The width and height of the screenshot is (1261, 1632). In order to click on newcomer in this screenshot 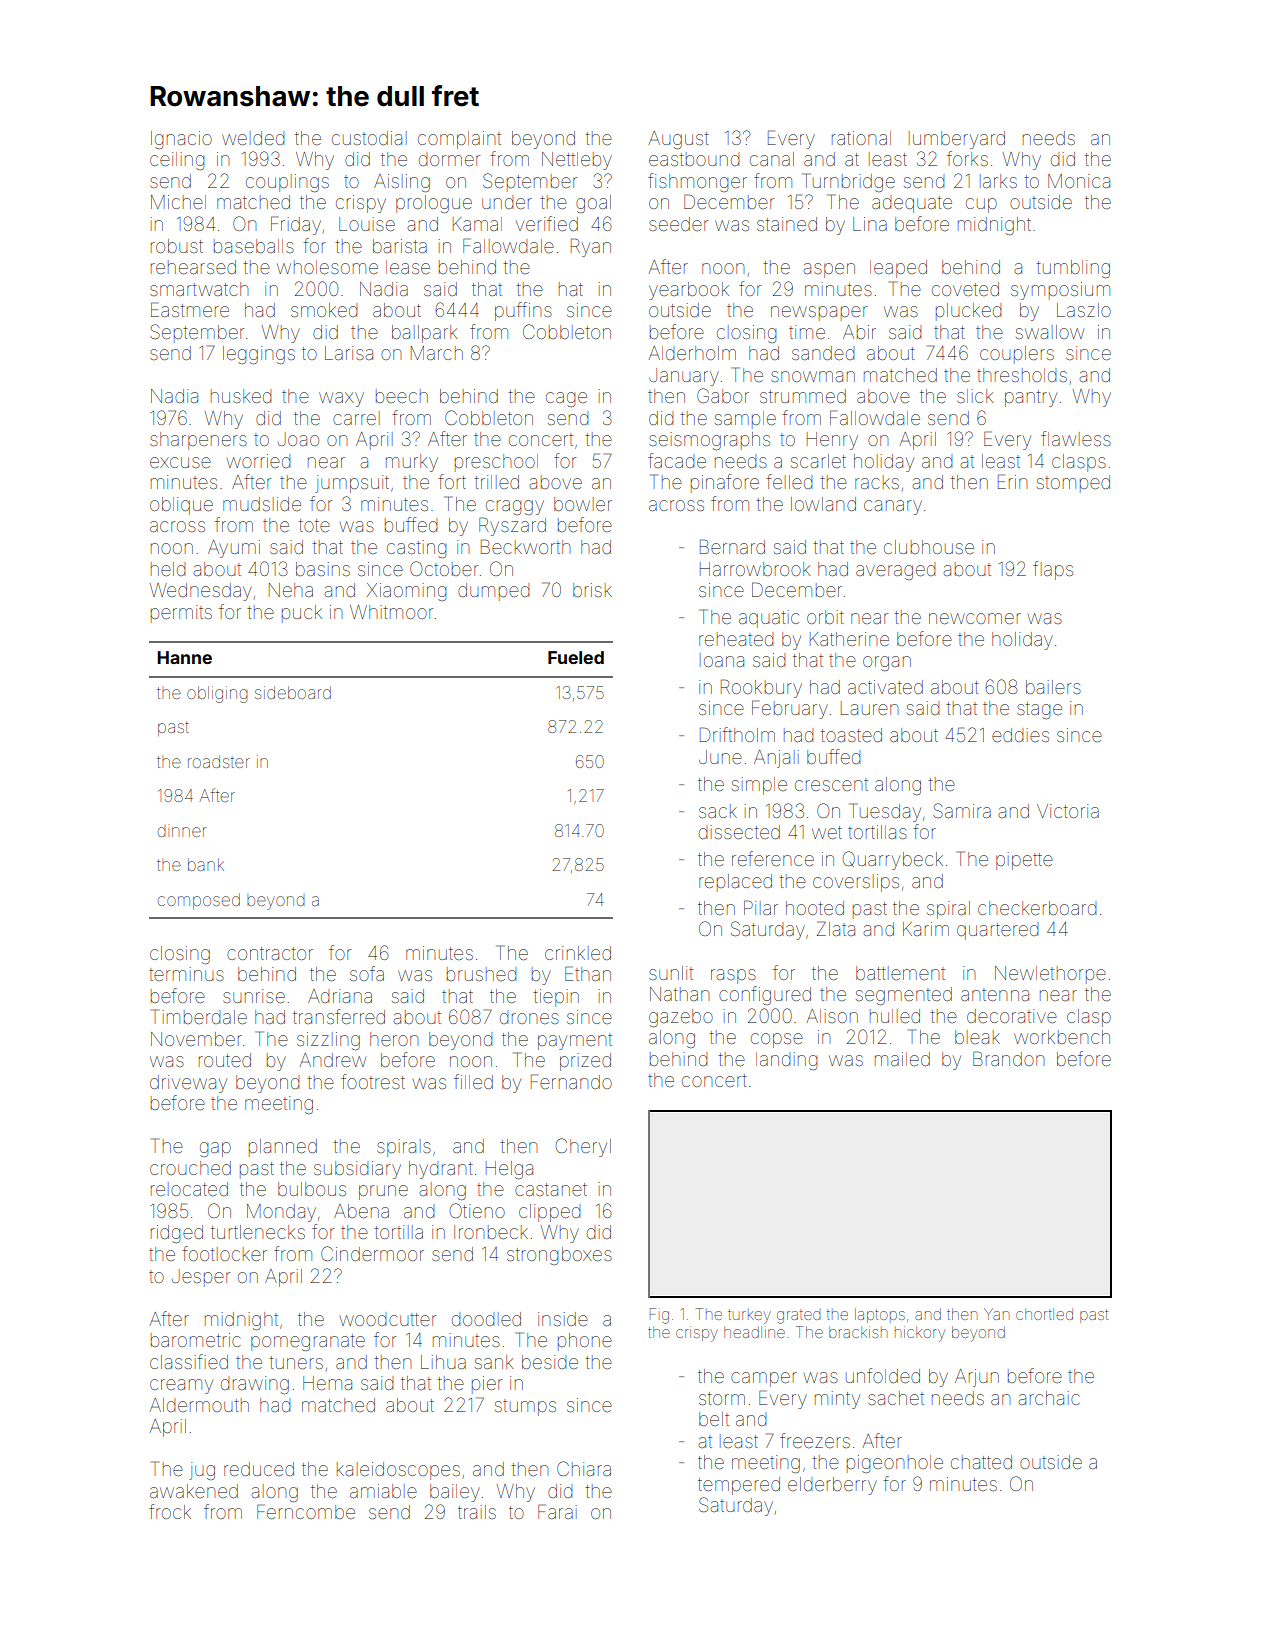, I will do `click(975, 618)`.
